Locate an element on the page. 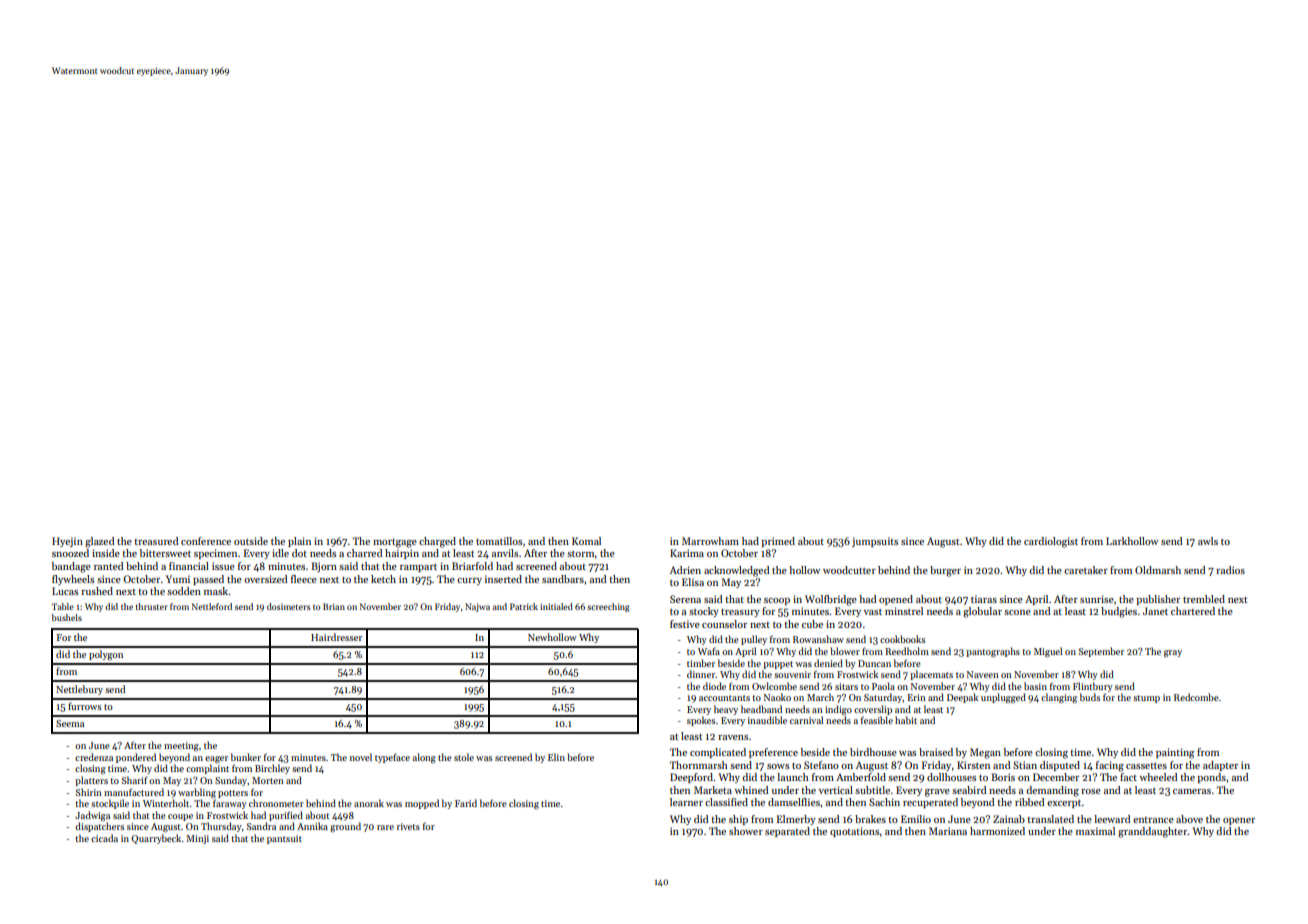  Nettlebury is located at coordinates (79, 690).
